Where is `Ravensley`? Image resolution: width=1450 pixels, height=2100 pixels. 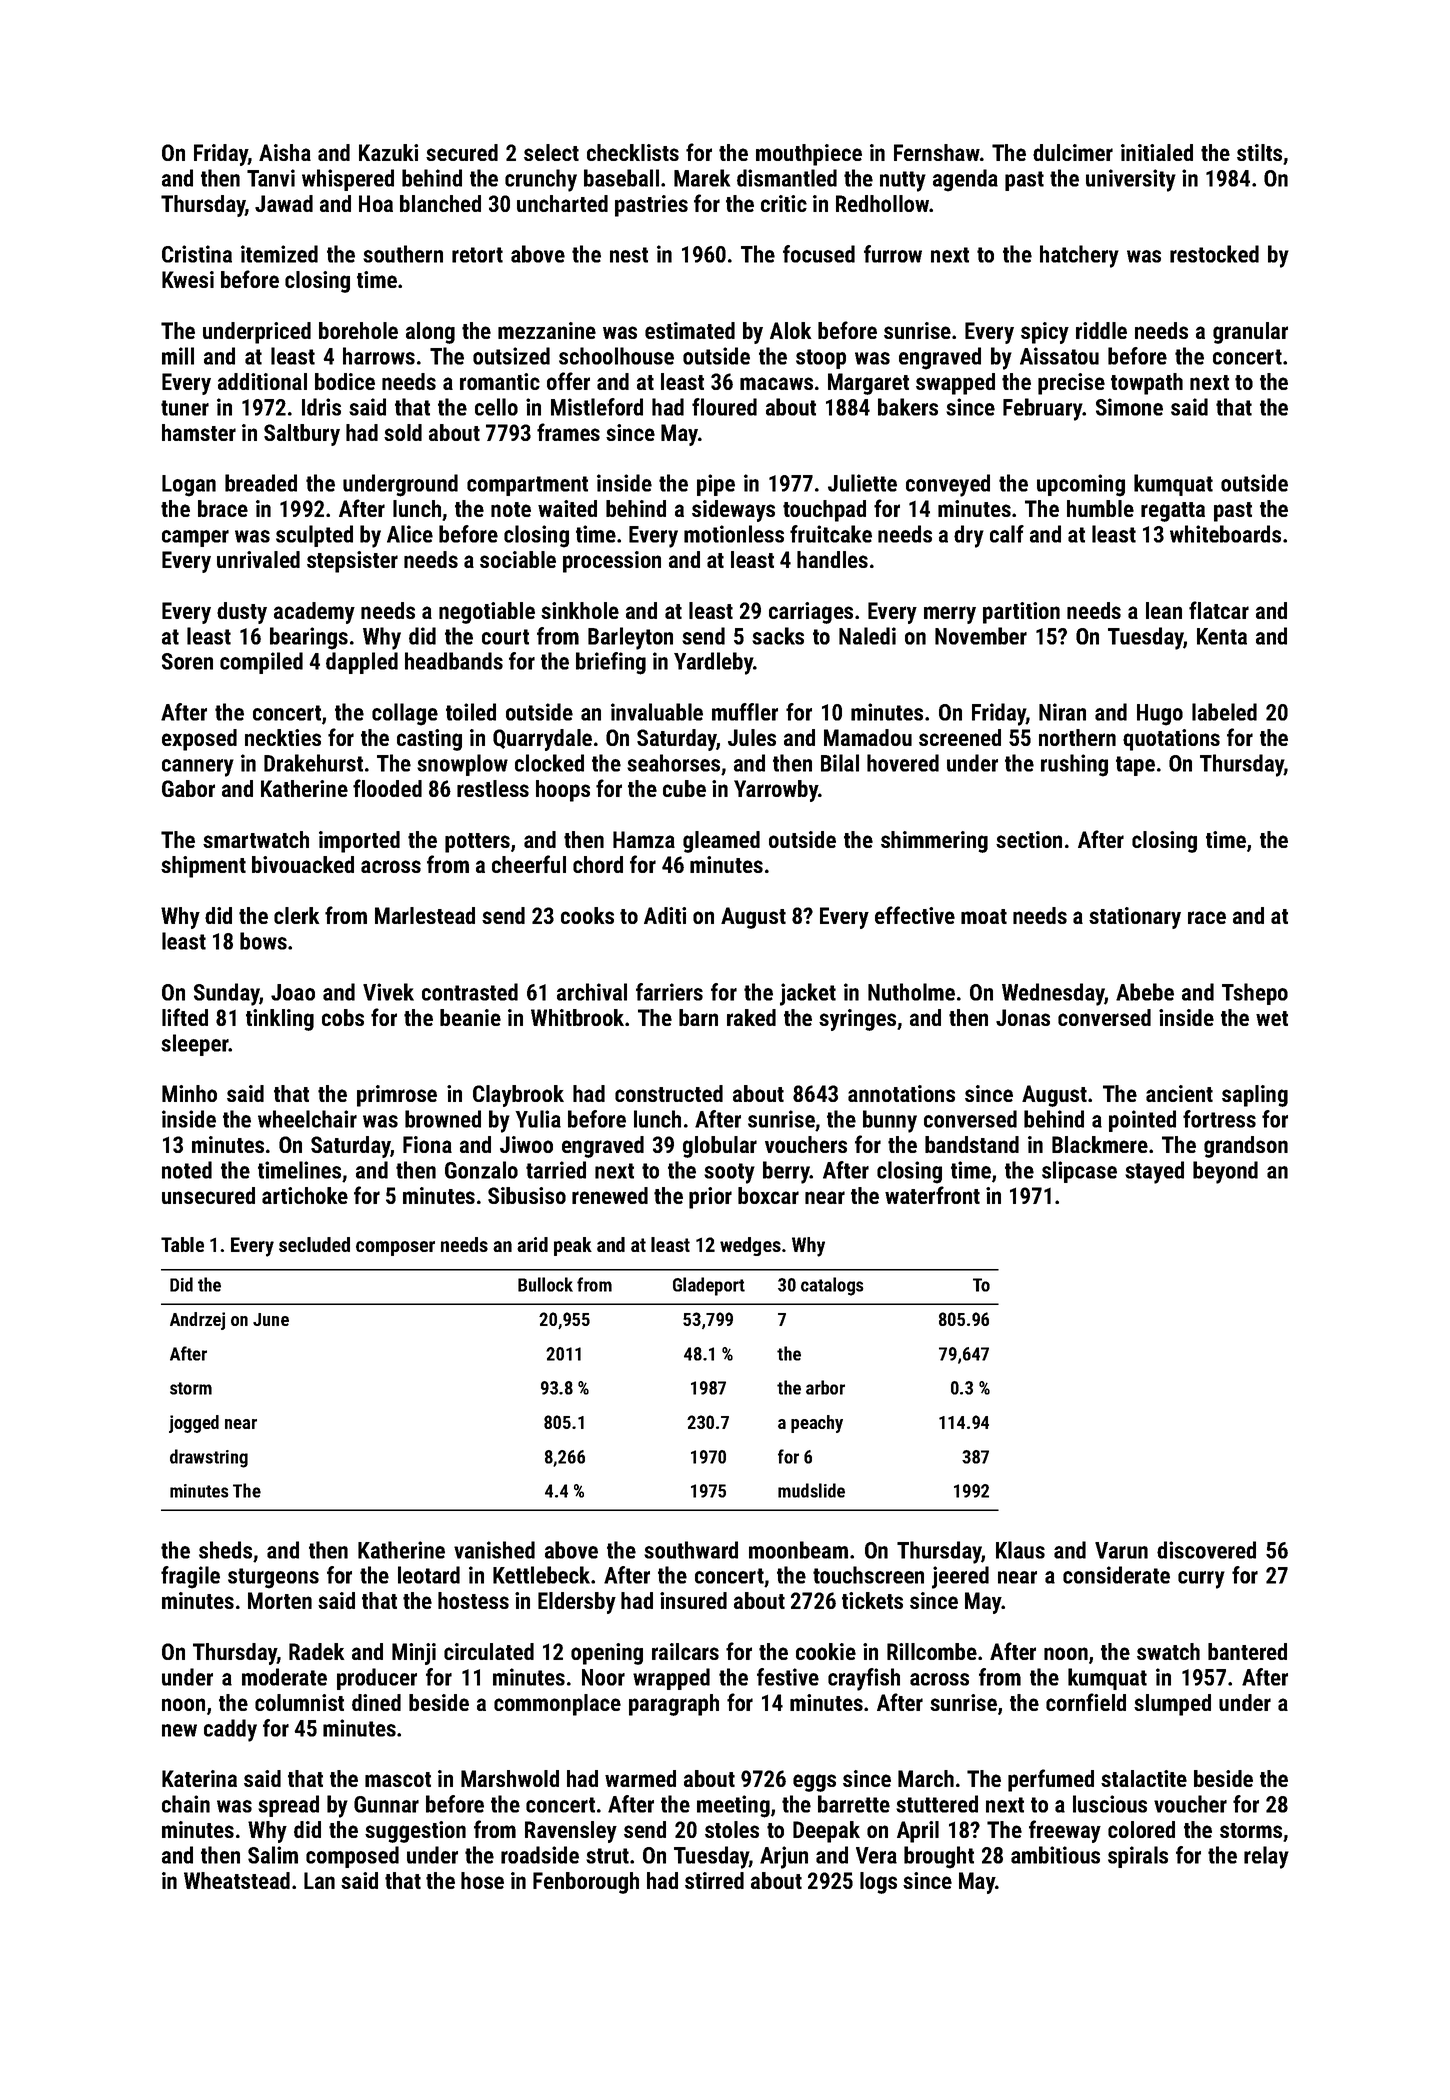
Ravensley is located at coordinates (571, 1832).
